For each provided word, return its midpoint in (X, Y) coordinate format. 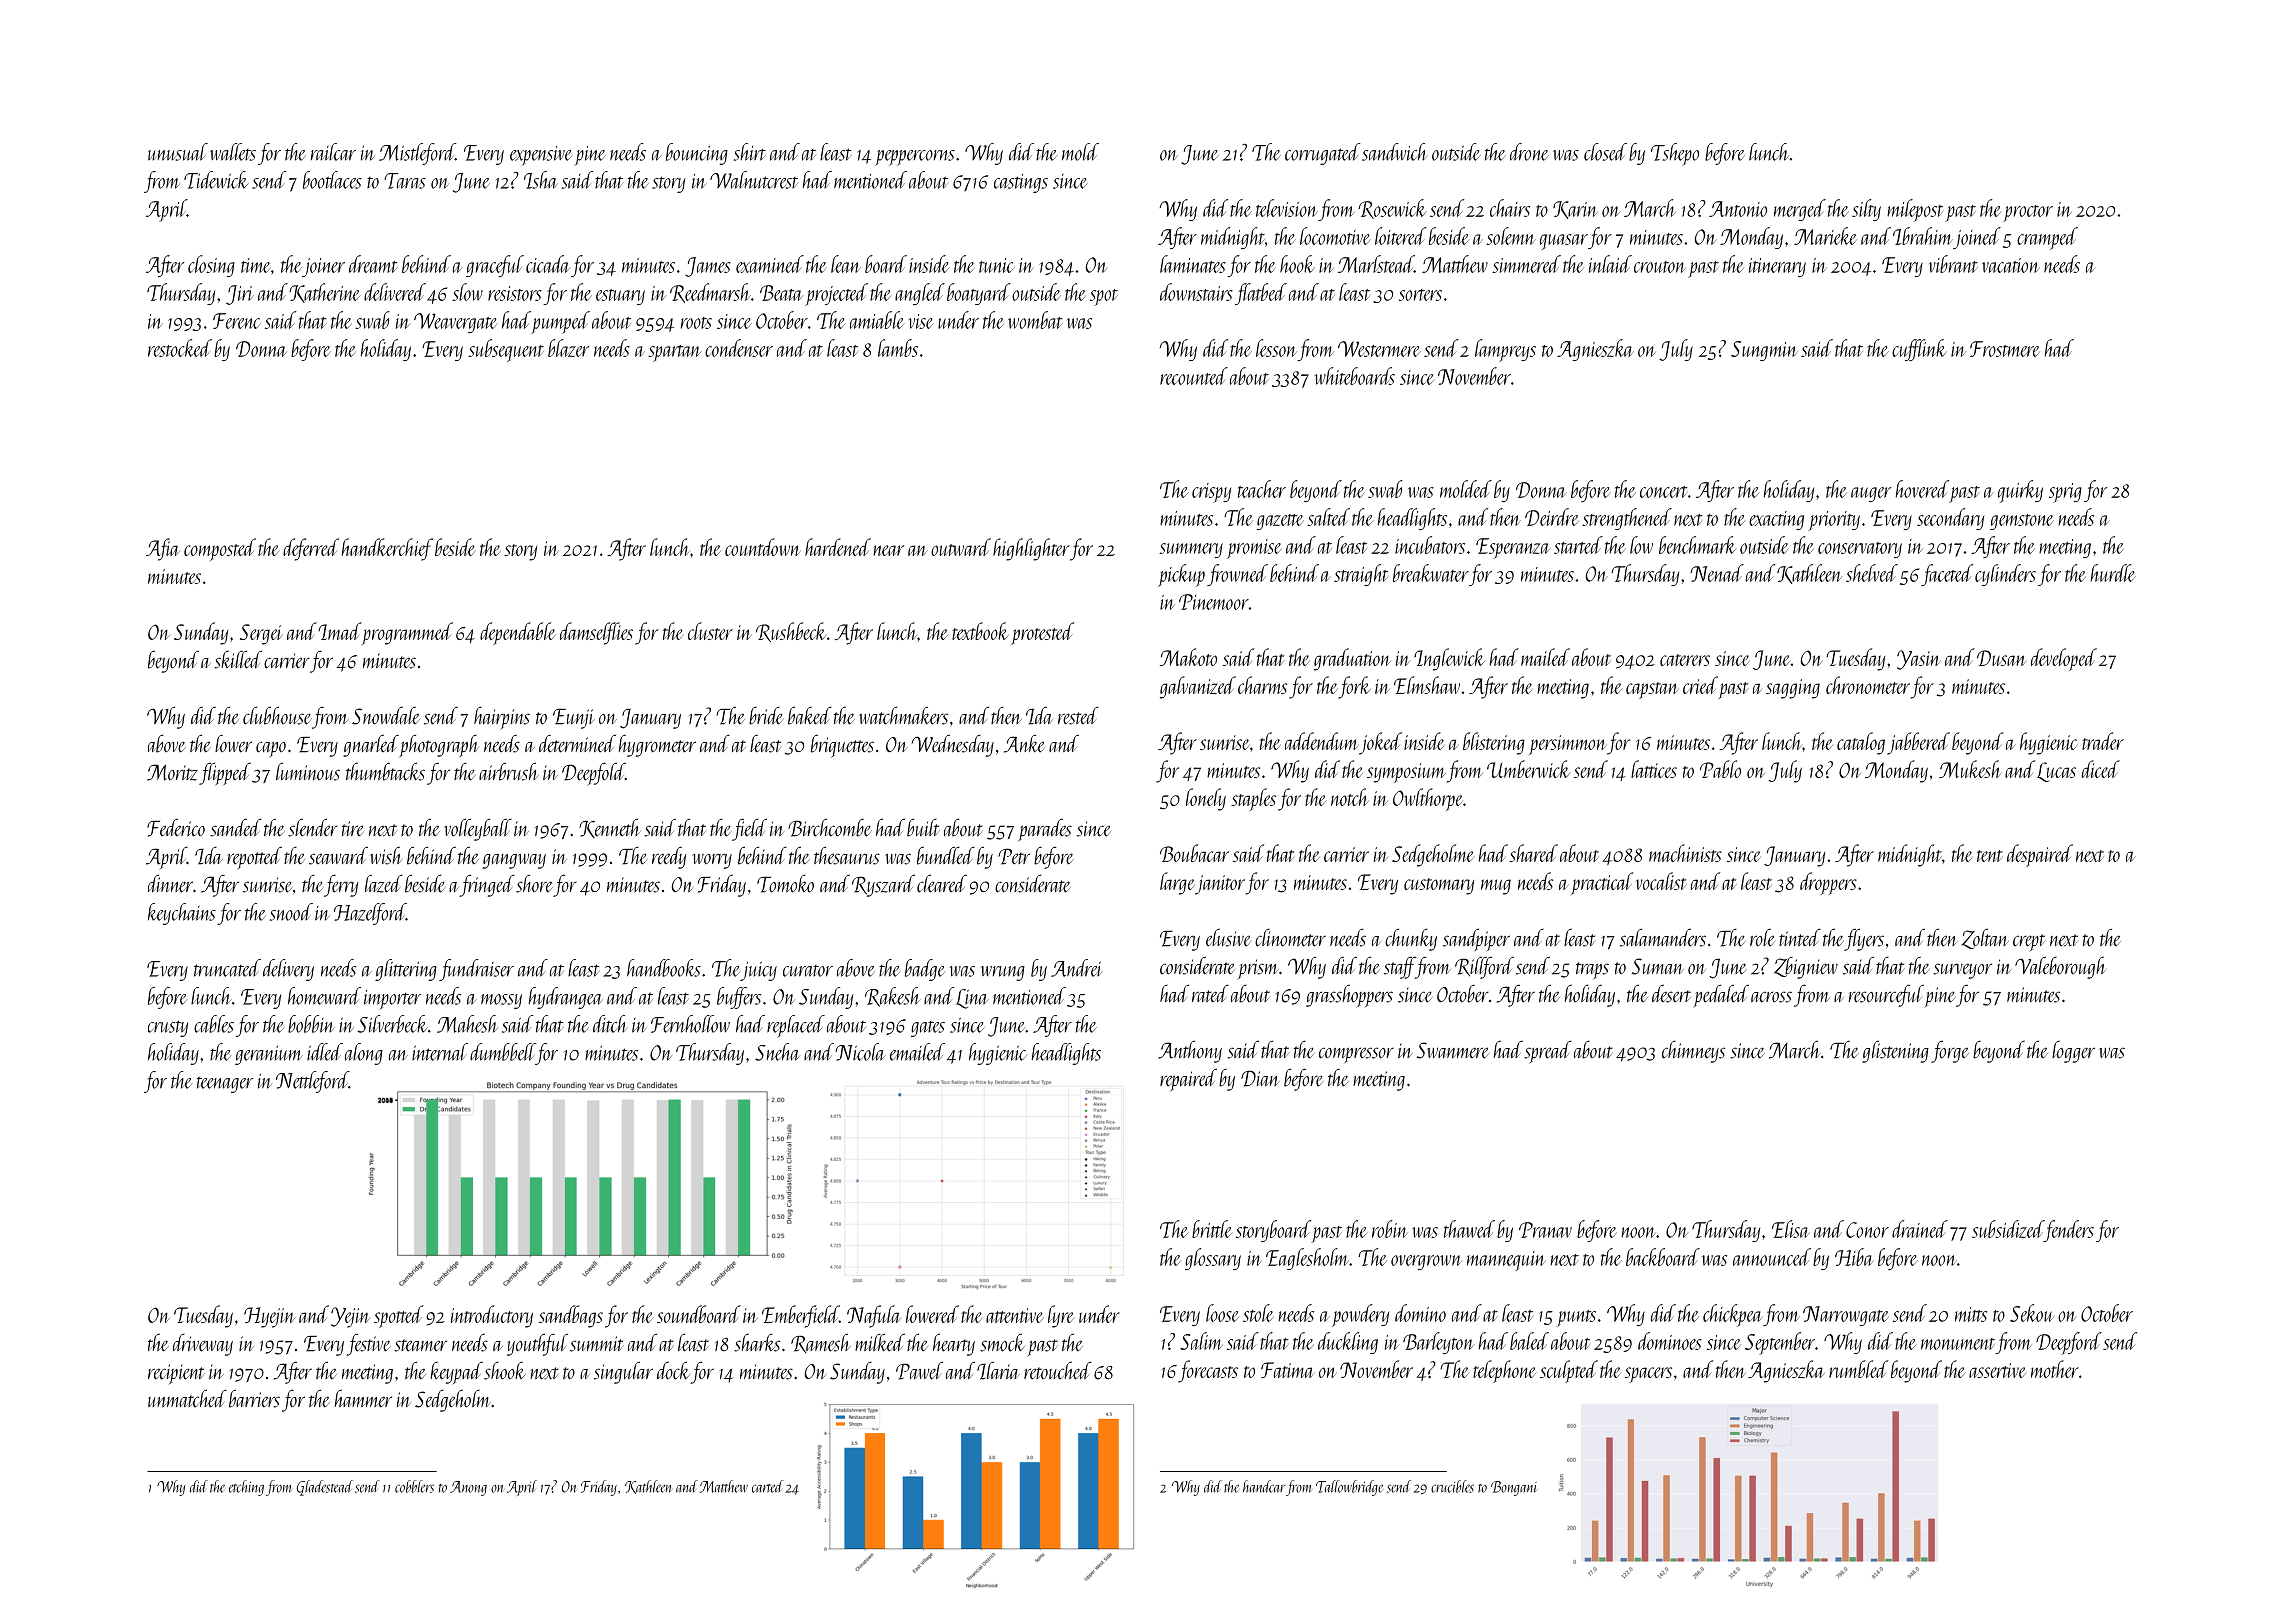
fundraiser (476, 970)
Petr (1014, 856)
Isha (541, 180)
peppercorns (915, 158)
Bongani (1514, 1488)
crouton (1659, 267)
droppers (1828, 883)
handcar (1264, 1486)
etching (246, 1488)
